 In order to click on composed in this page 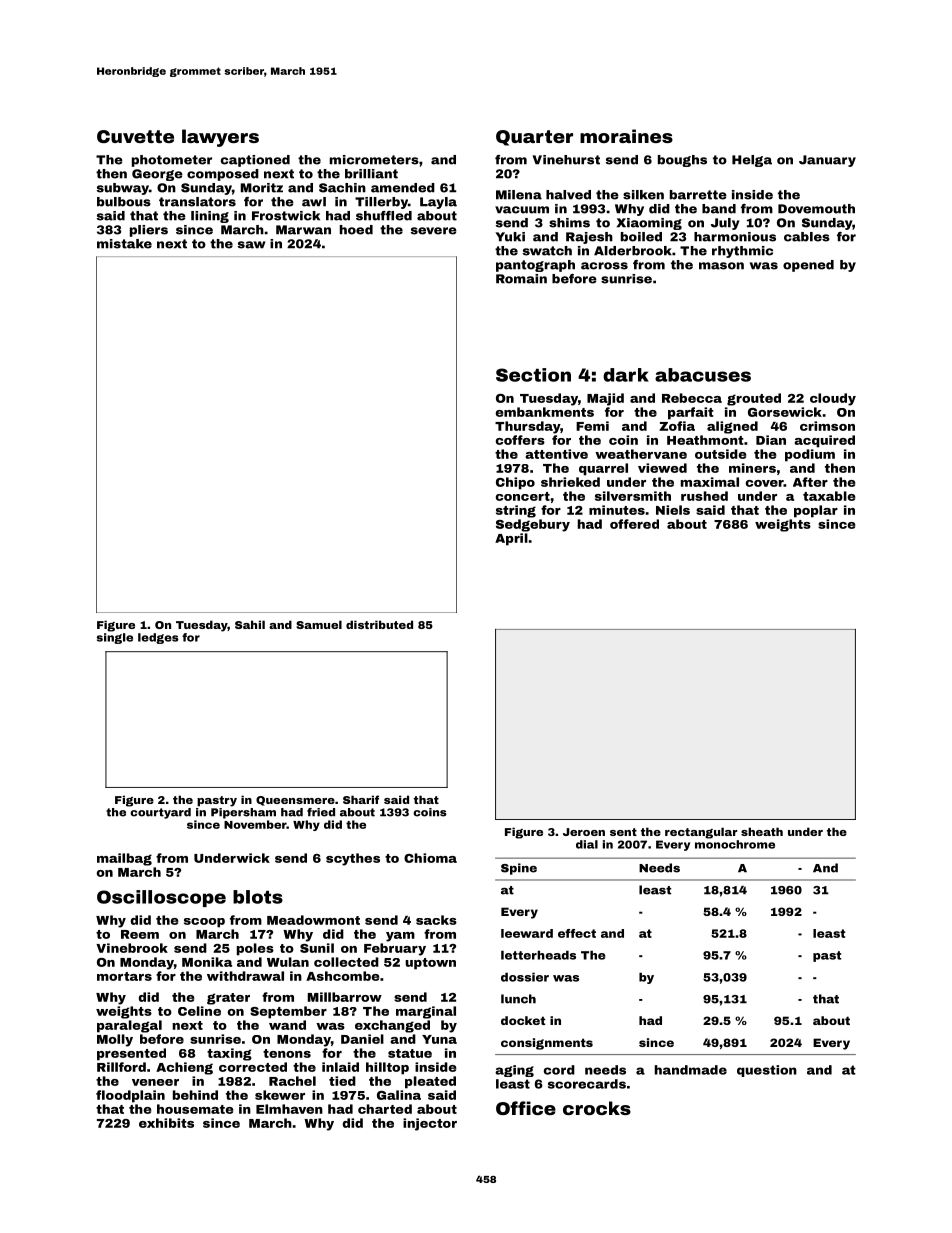, I will do `click(223, 175)`.
